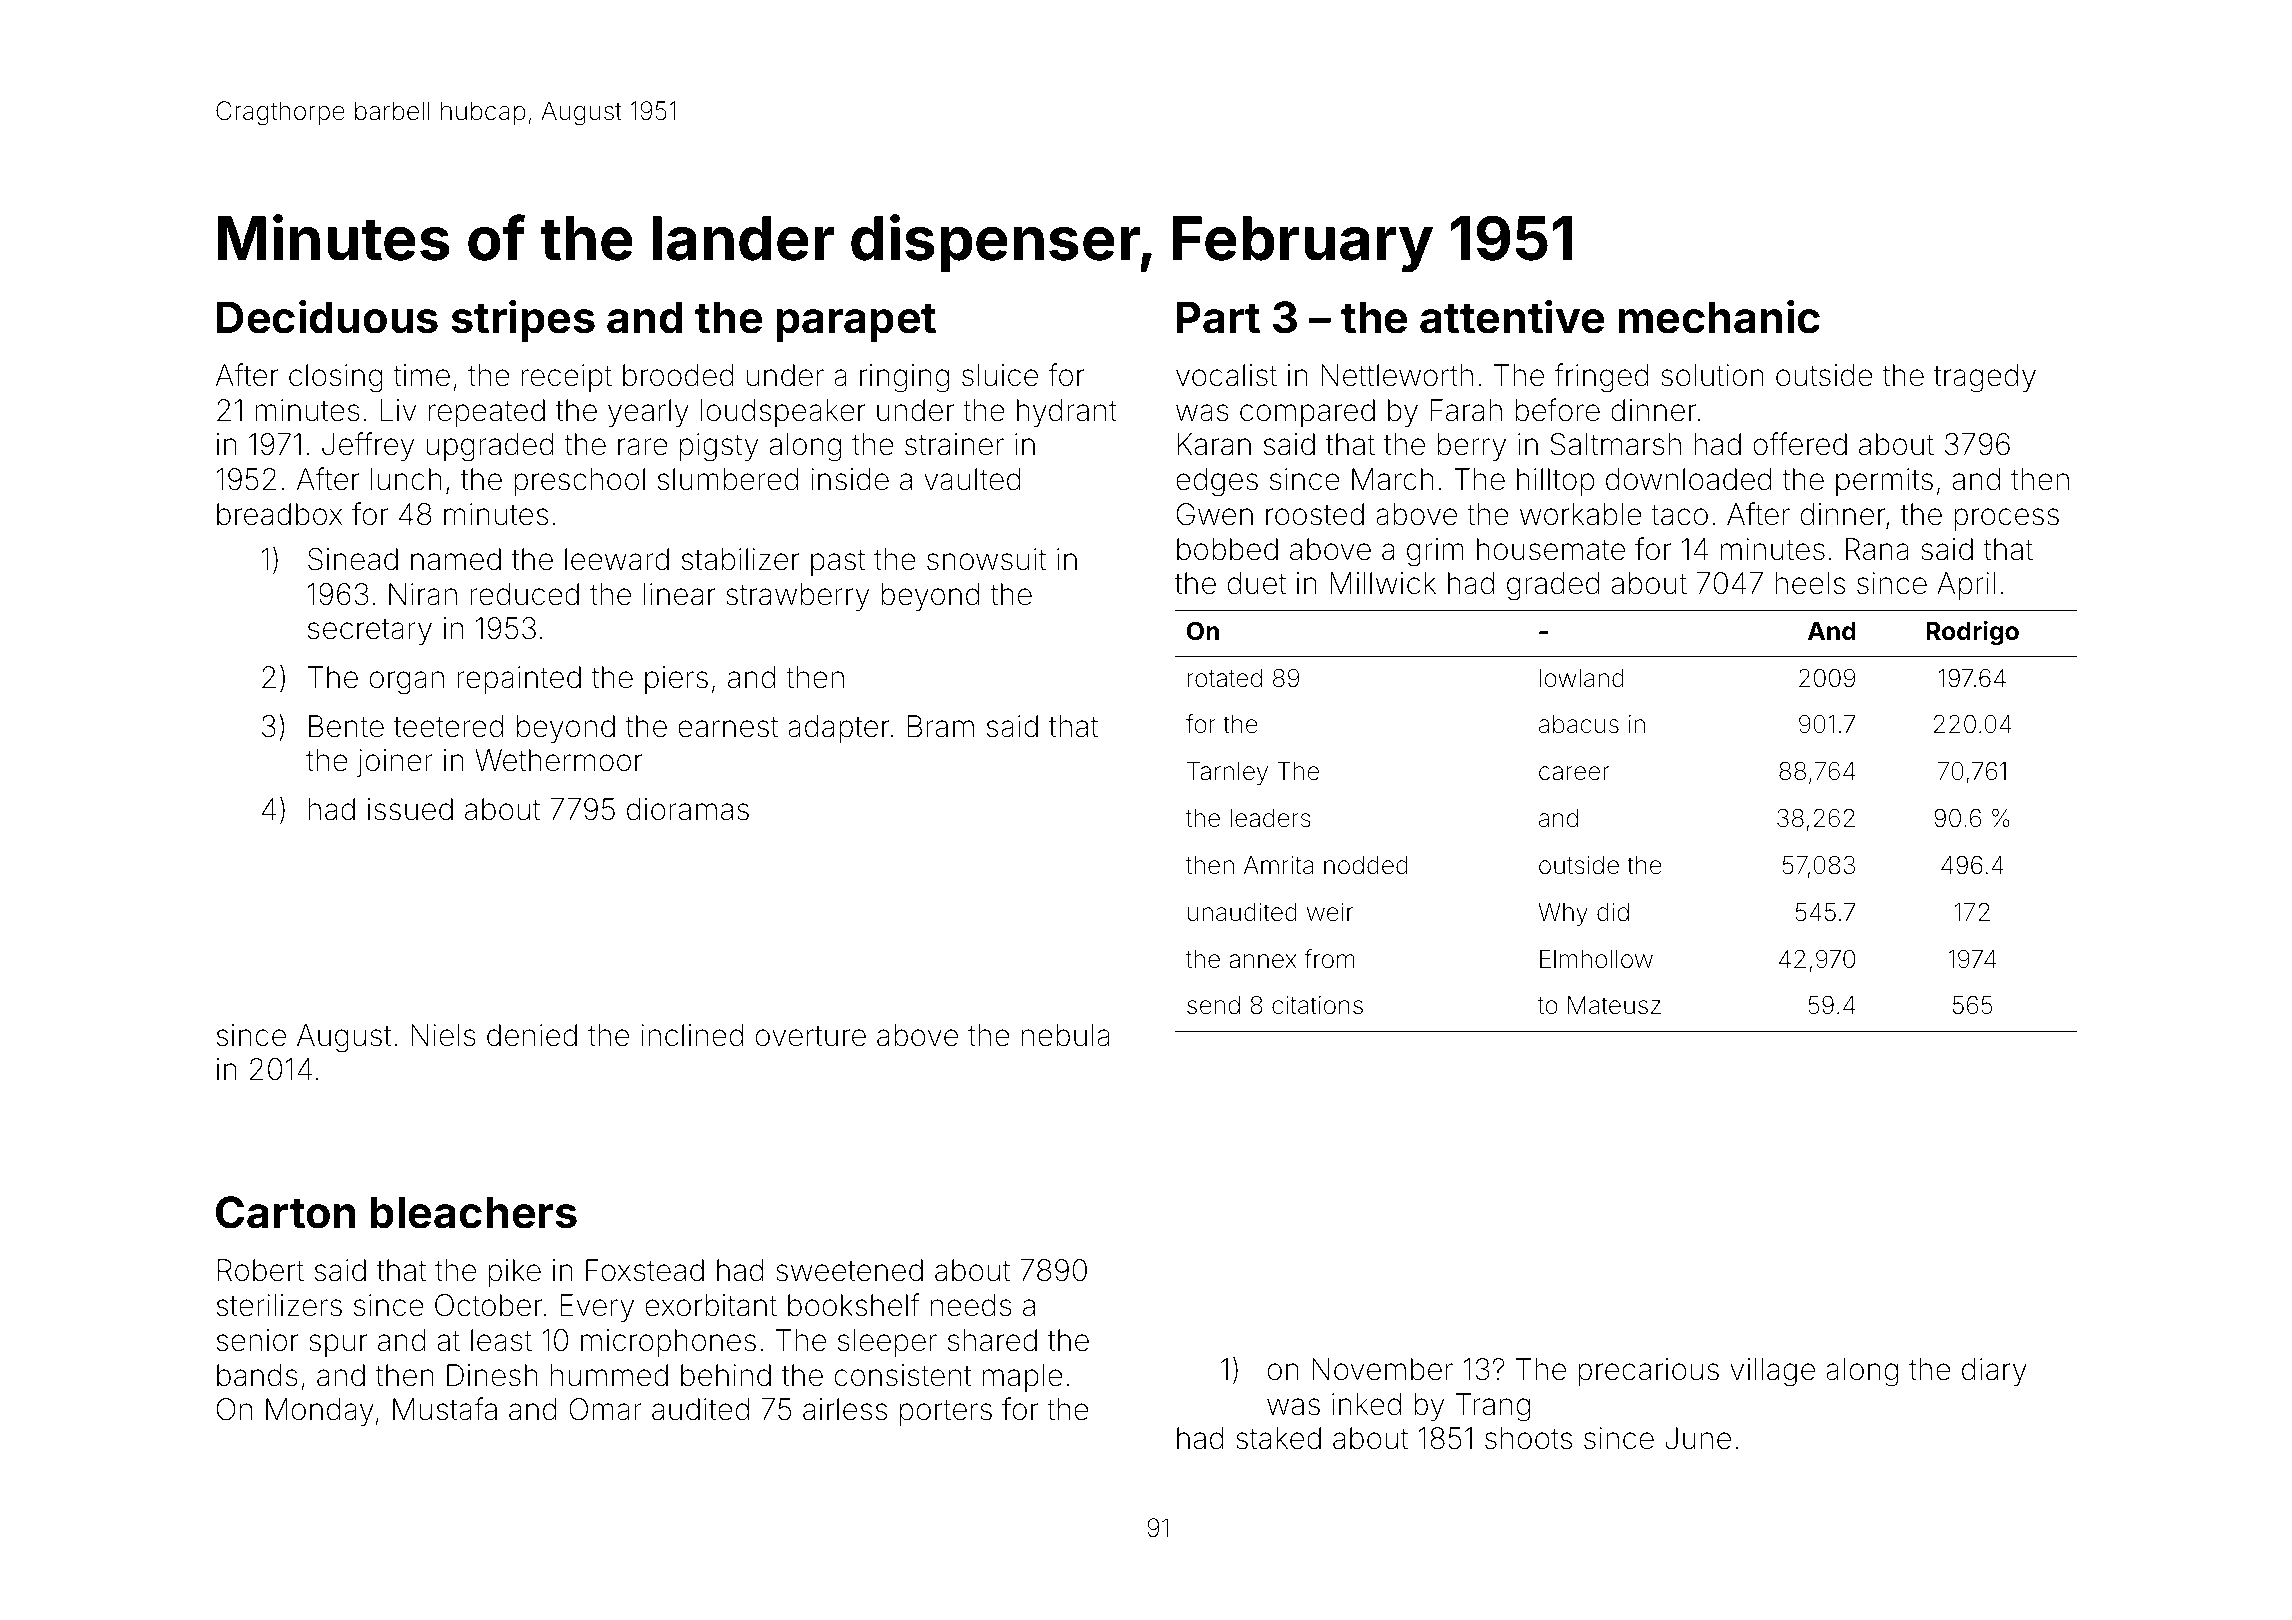 This document has width=2292, height=1620. I want to click on stripes, so click(523, 321).
